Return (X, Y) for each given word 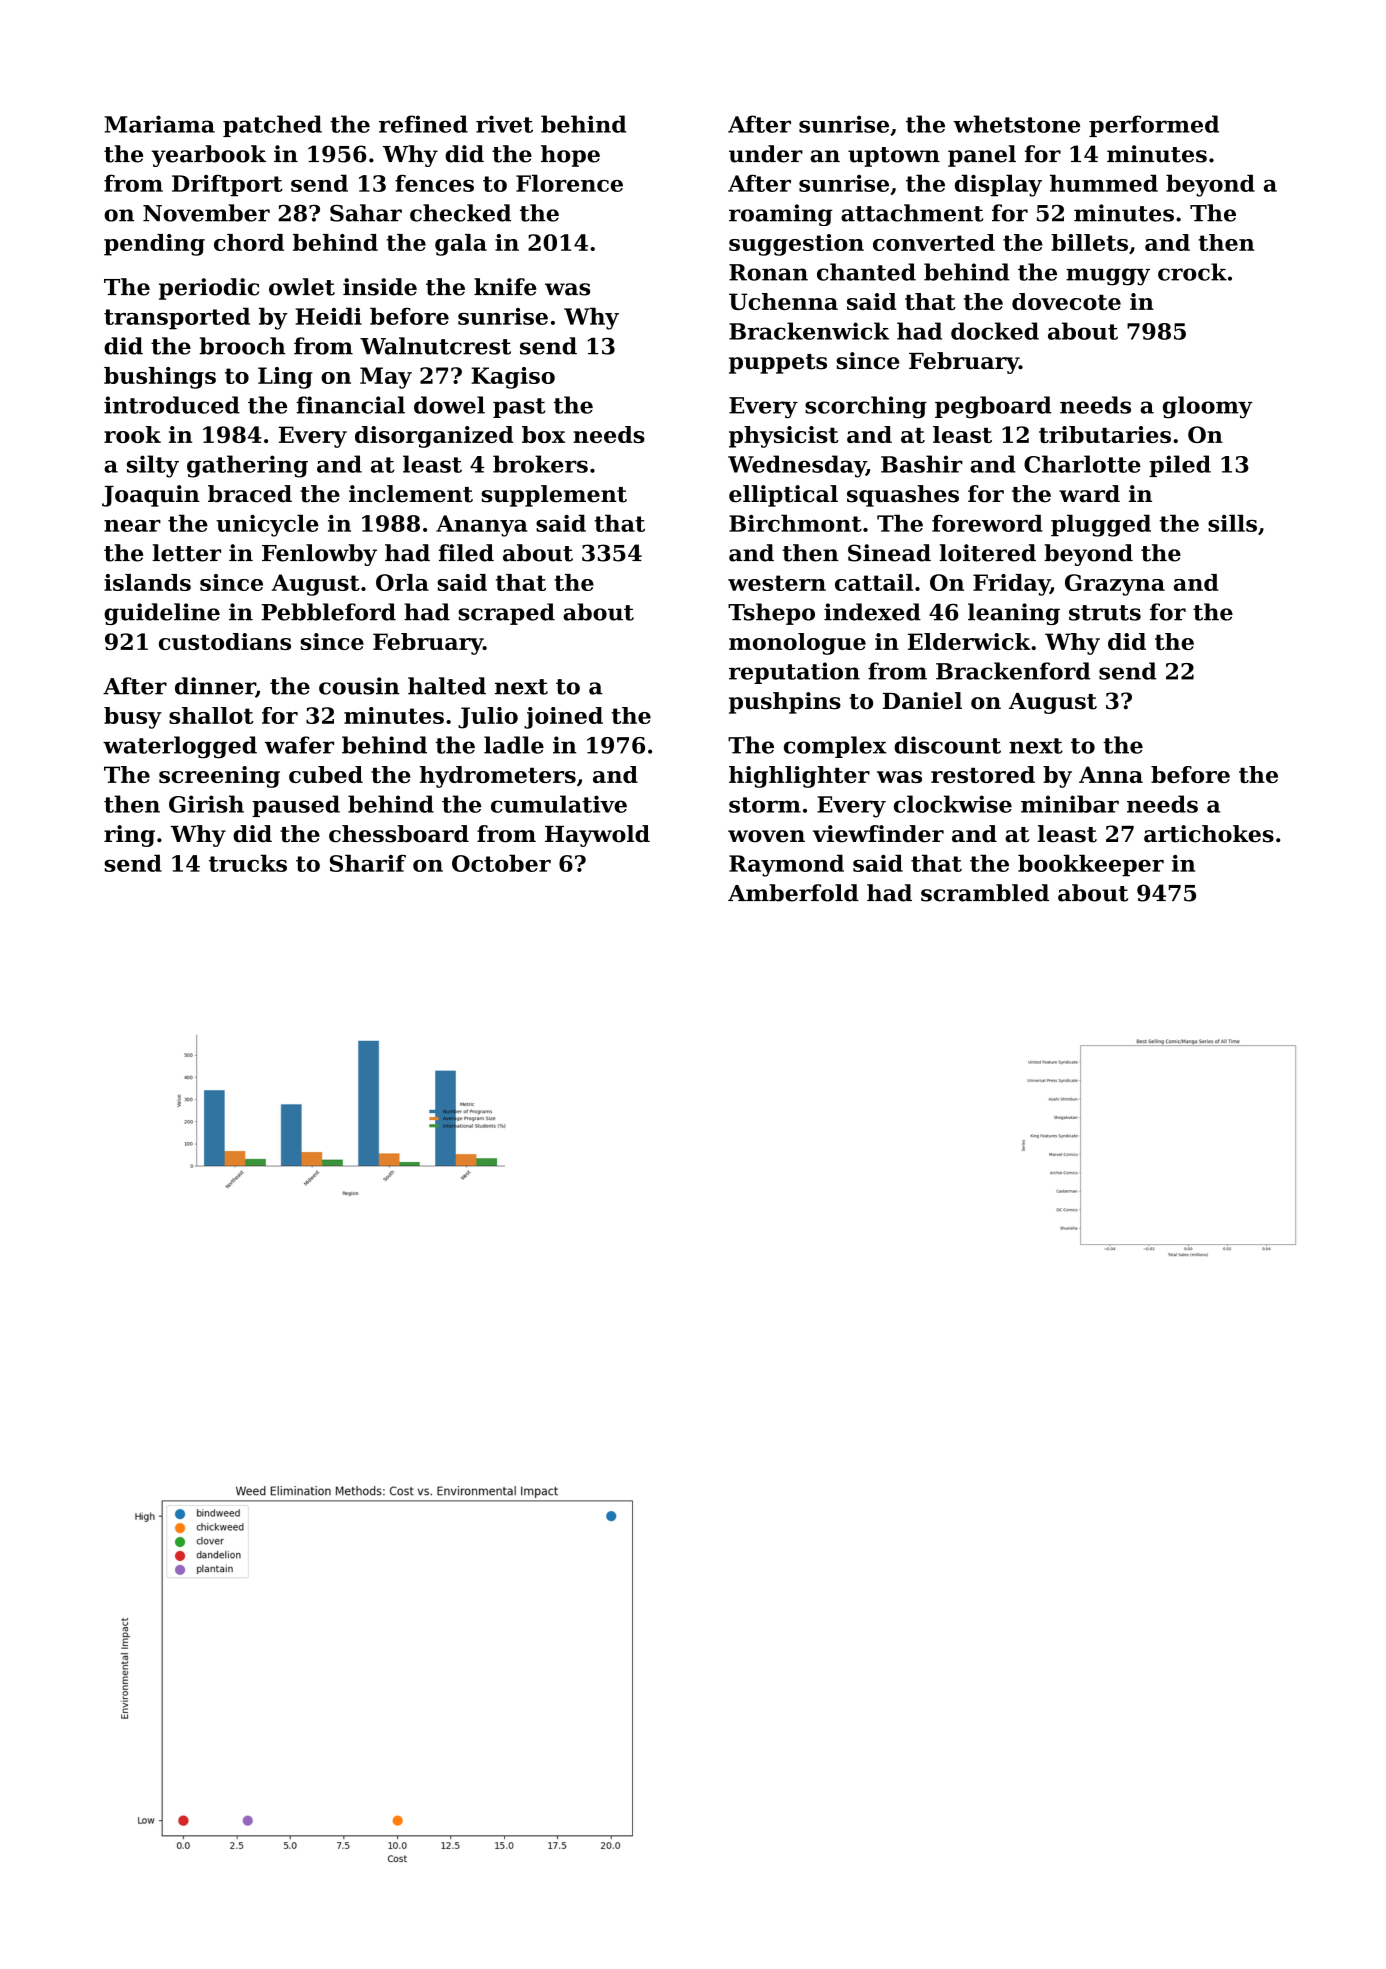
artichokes (1209, 834)
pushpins (785, 703)
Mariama (159, 124)
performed (1154, 126)
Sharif (368, 863)
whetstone (1016, 124)
